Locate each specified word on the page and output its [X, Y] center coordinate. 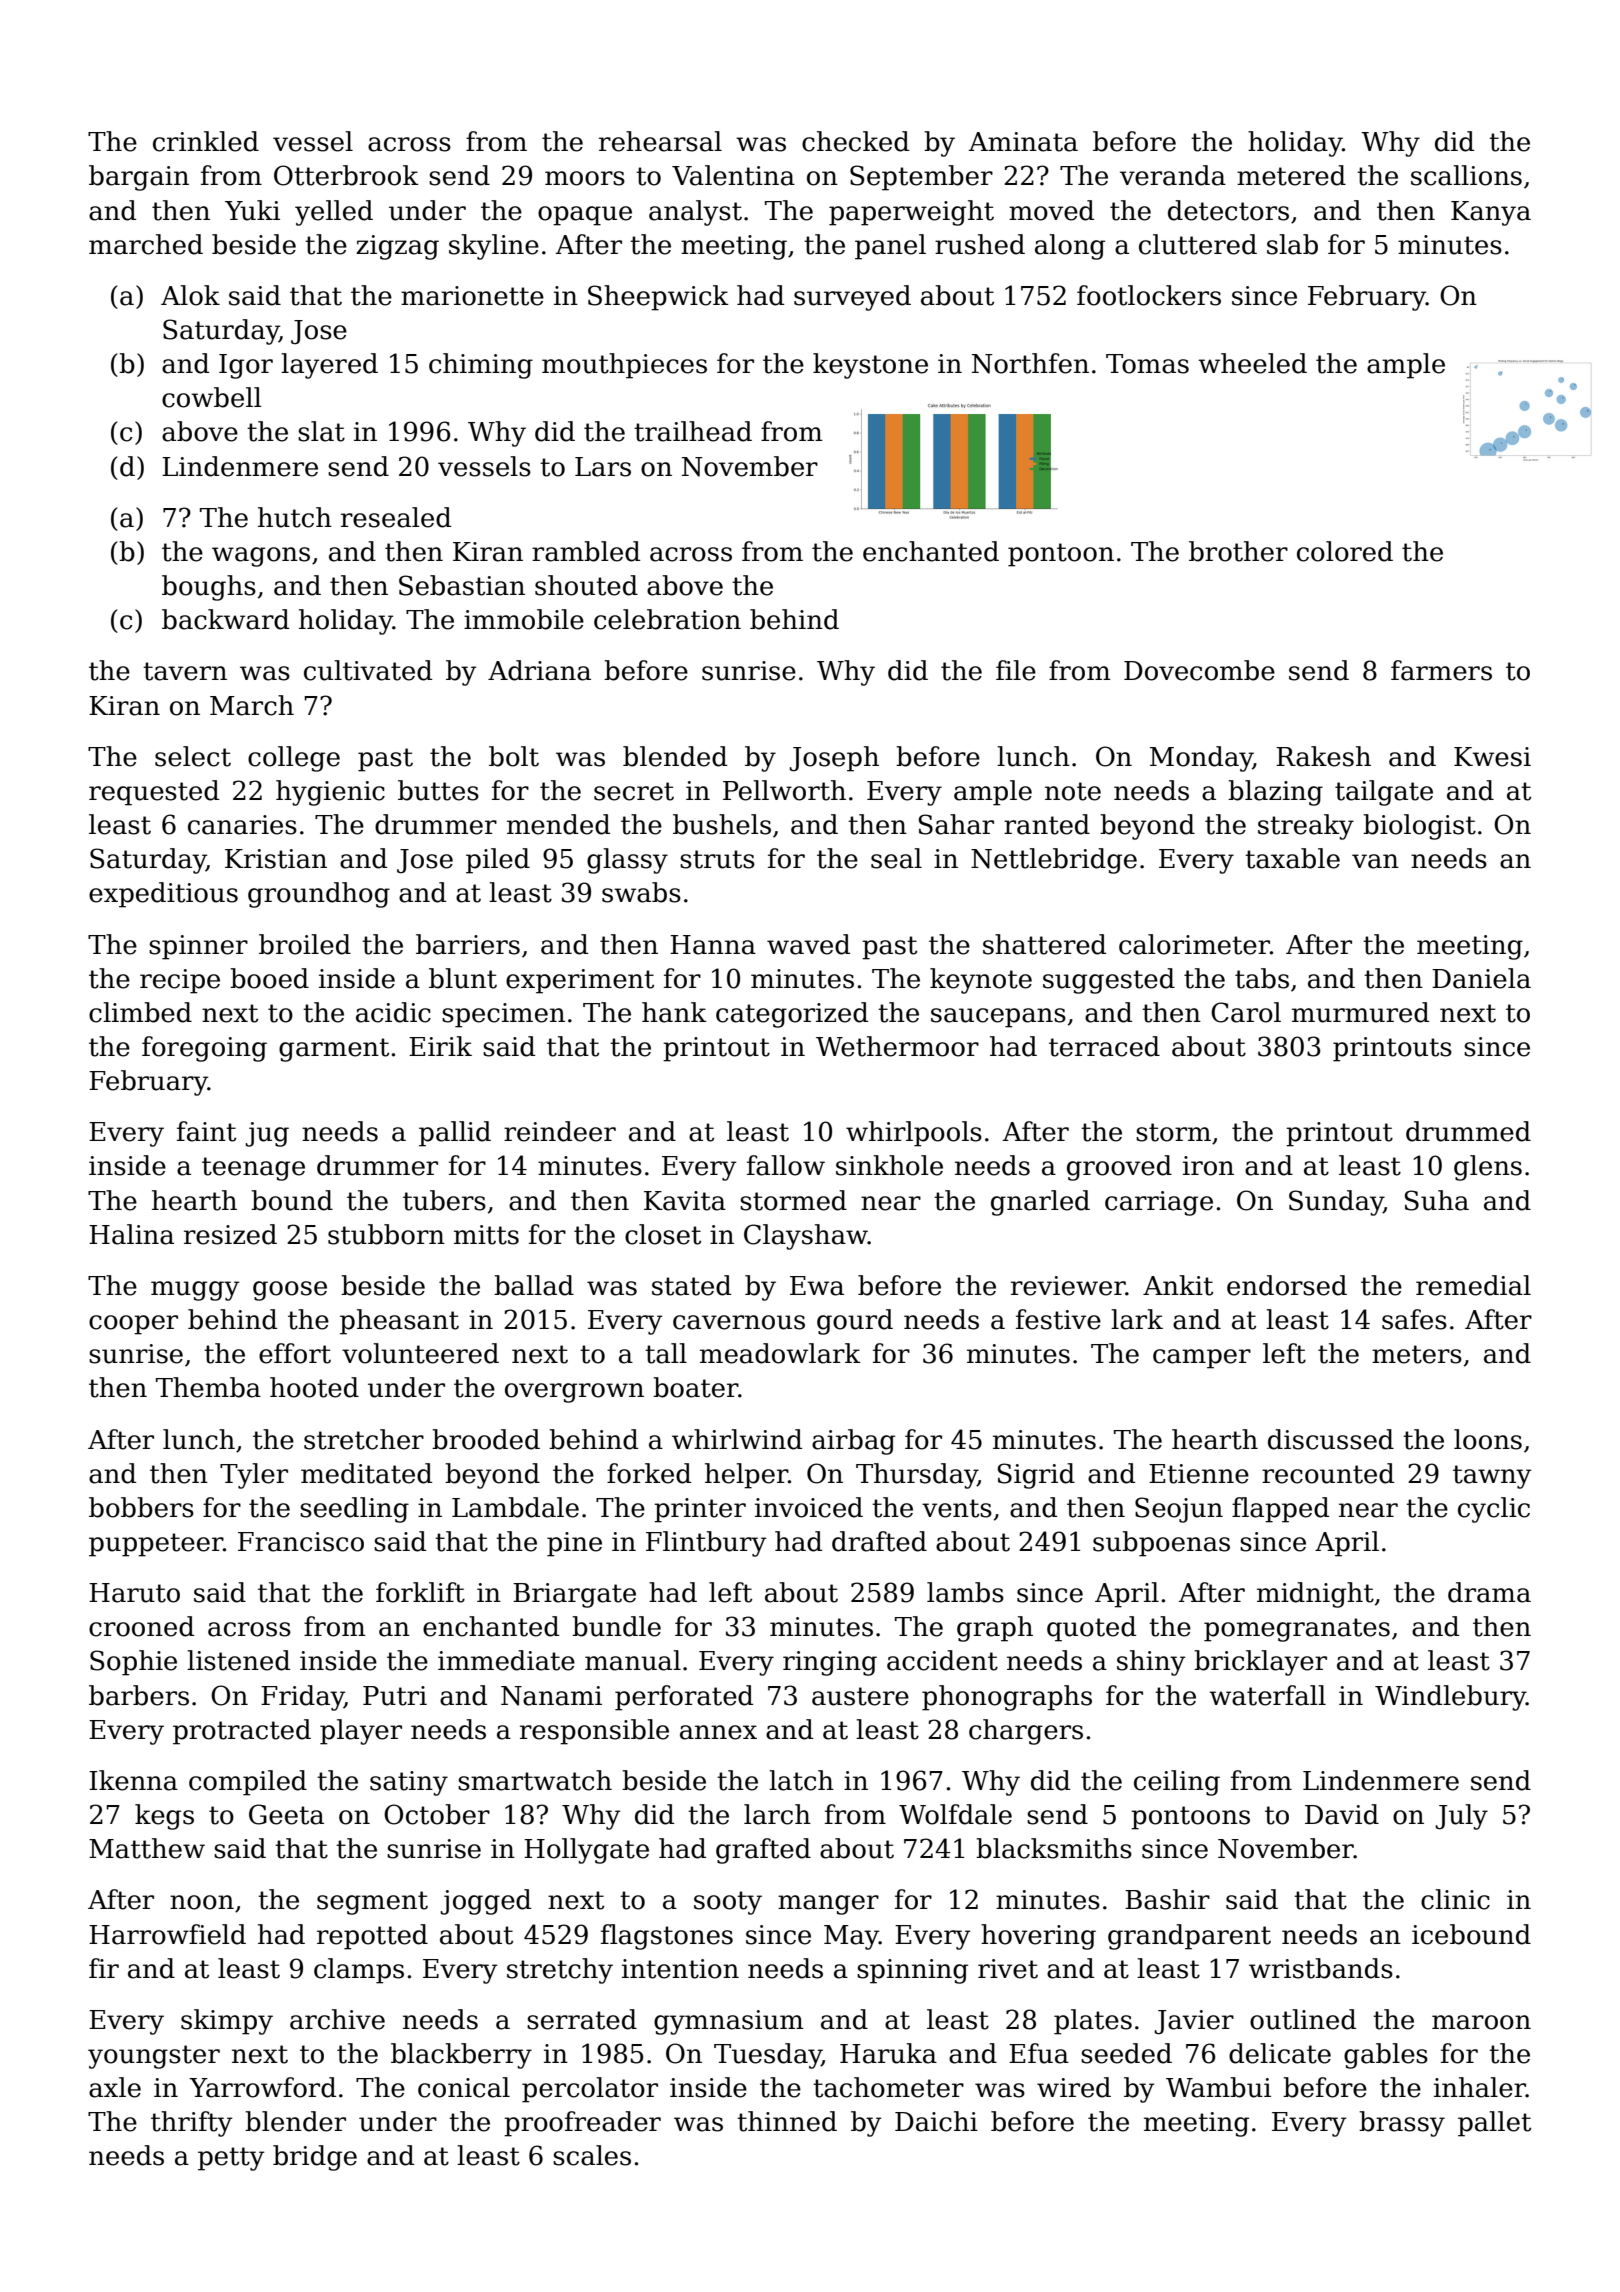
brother [1238, 551]
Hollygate [586, 1851]
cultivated [368, 670]
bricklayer [1260, 1663]
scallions [1466, 175]
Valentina [733, 175]
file [1016, 670]
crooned [141, 1626]
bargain [139, 178]
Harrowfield [167, 1934]
